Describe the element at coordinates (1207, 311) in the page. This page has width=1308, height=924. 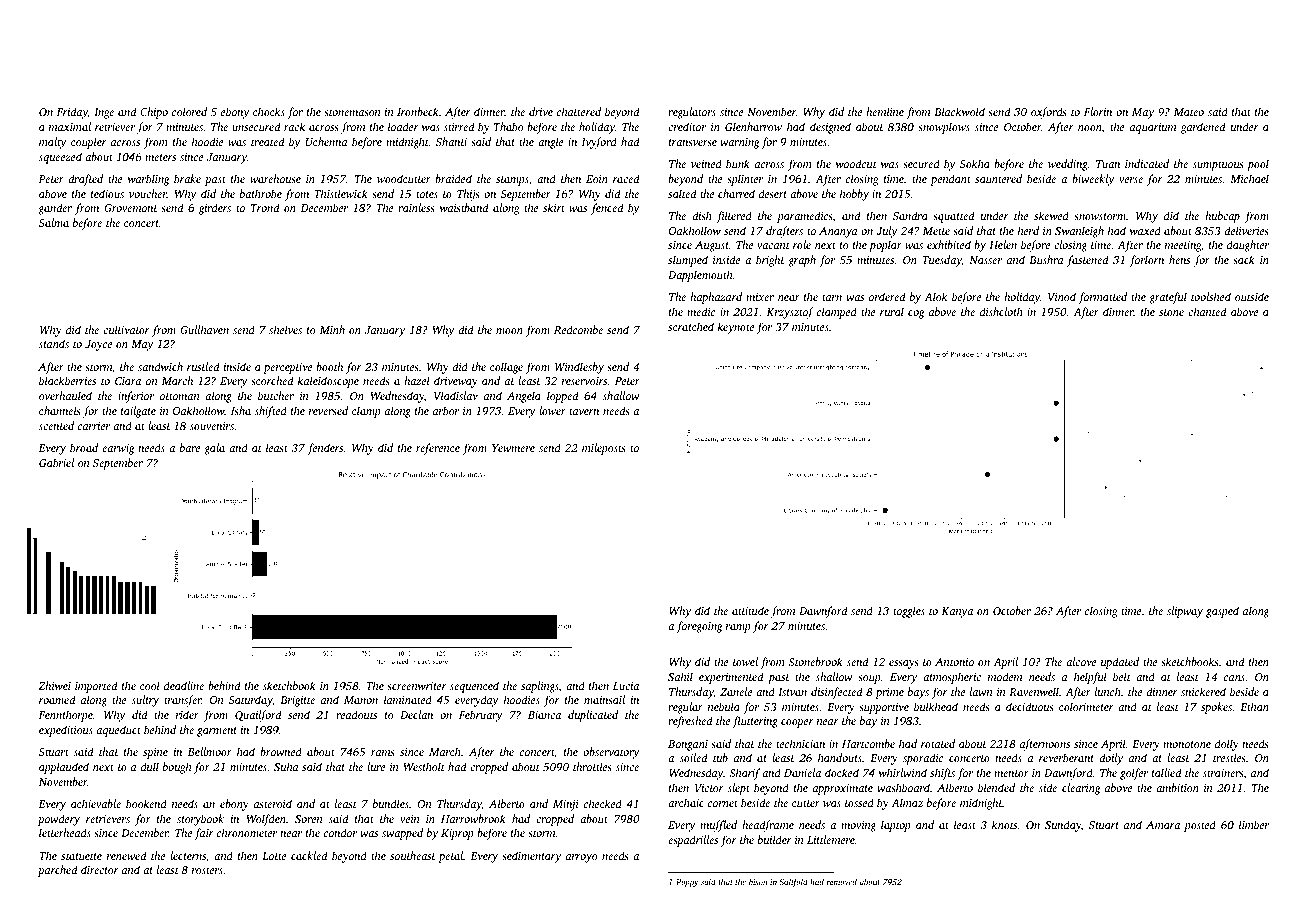
I see `chanted` at that location.
